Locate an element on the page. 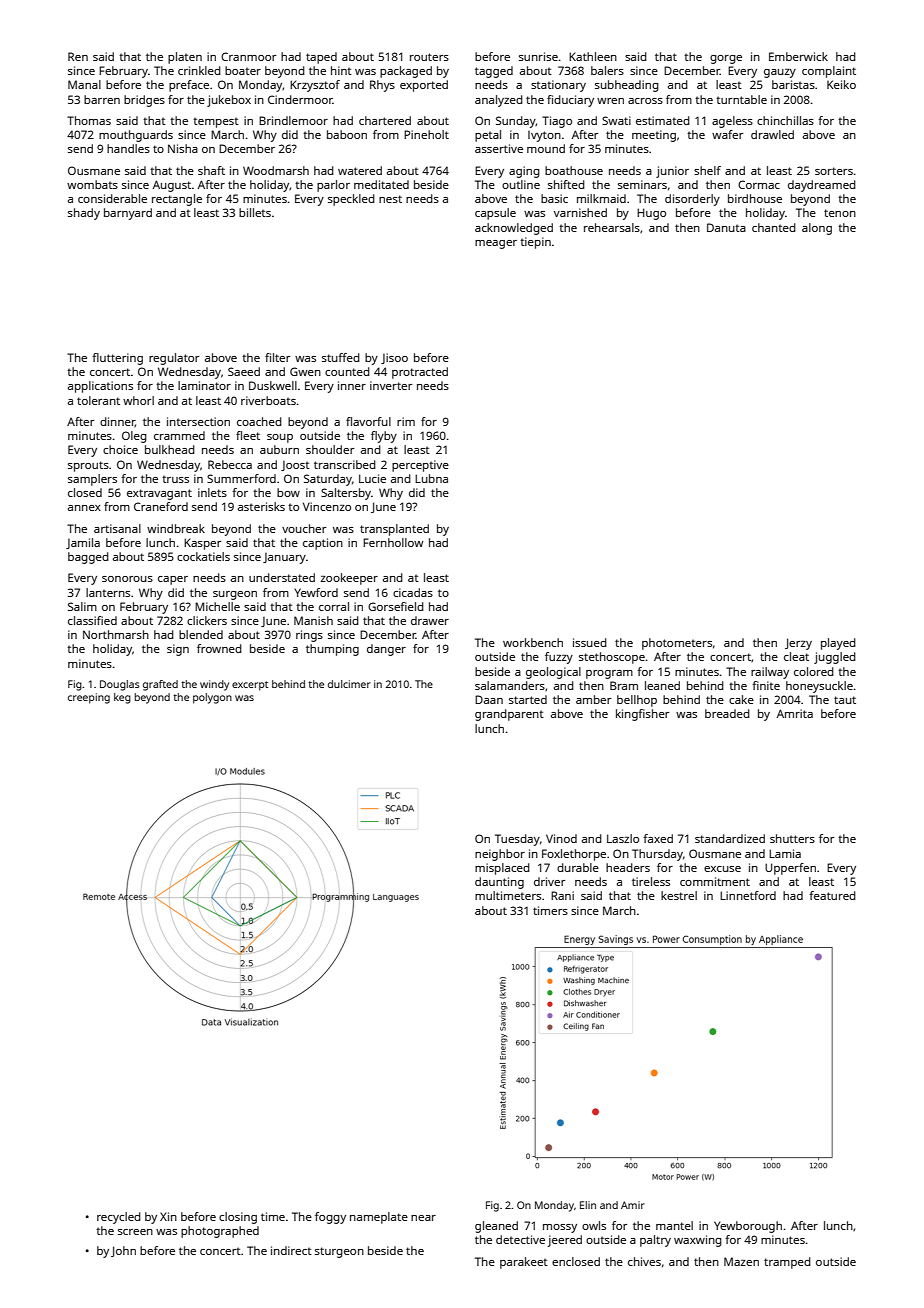 Image resolution: width=924 pixels, height=1308 pixels. shady is located at coordinates (84, 214).
